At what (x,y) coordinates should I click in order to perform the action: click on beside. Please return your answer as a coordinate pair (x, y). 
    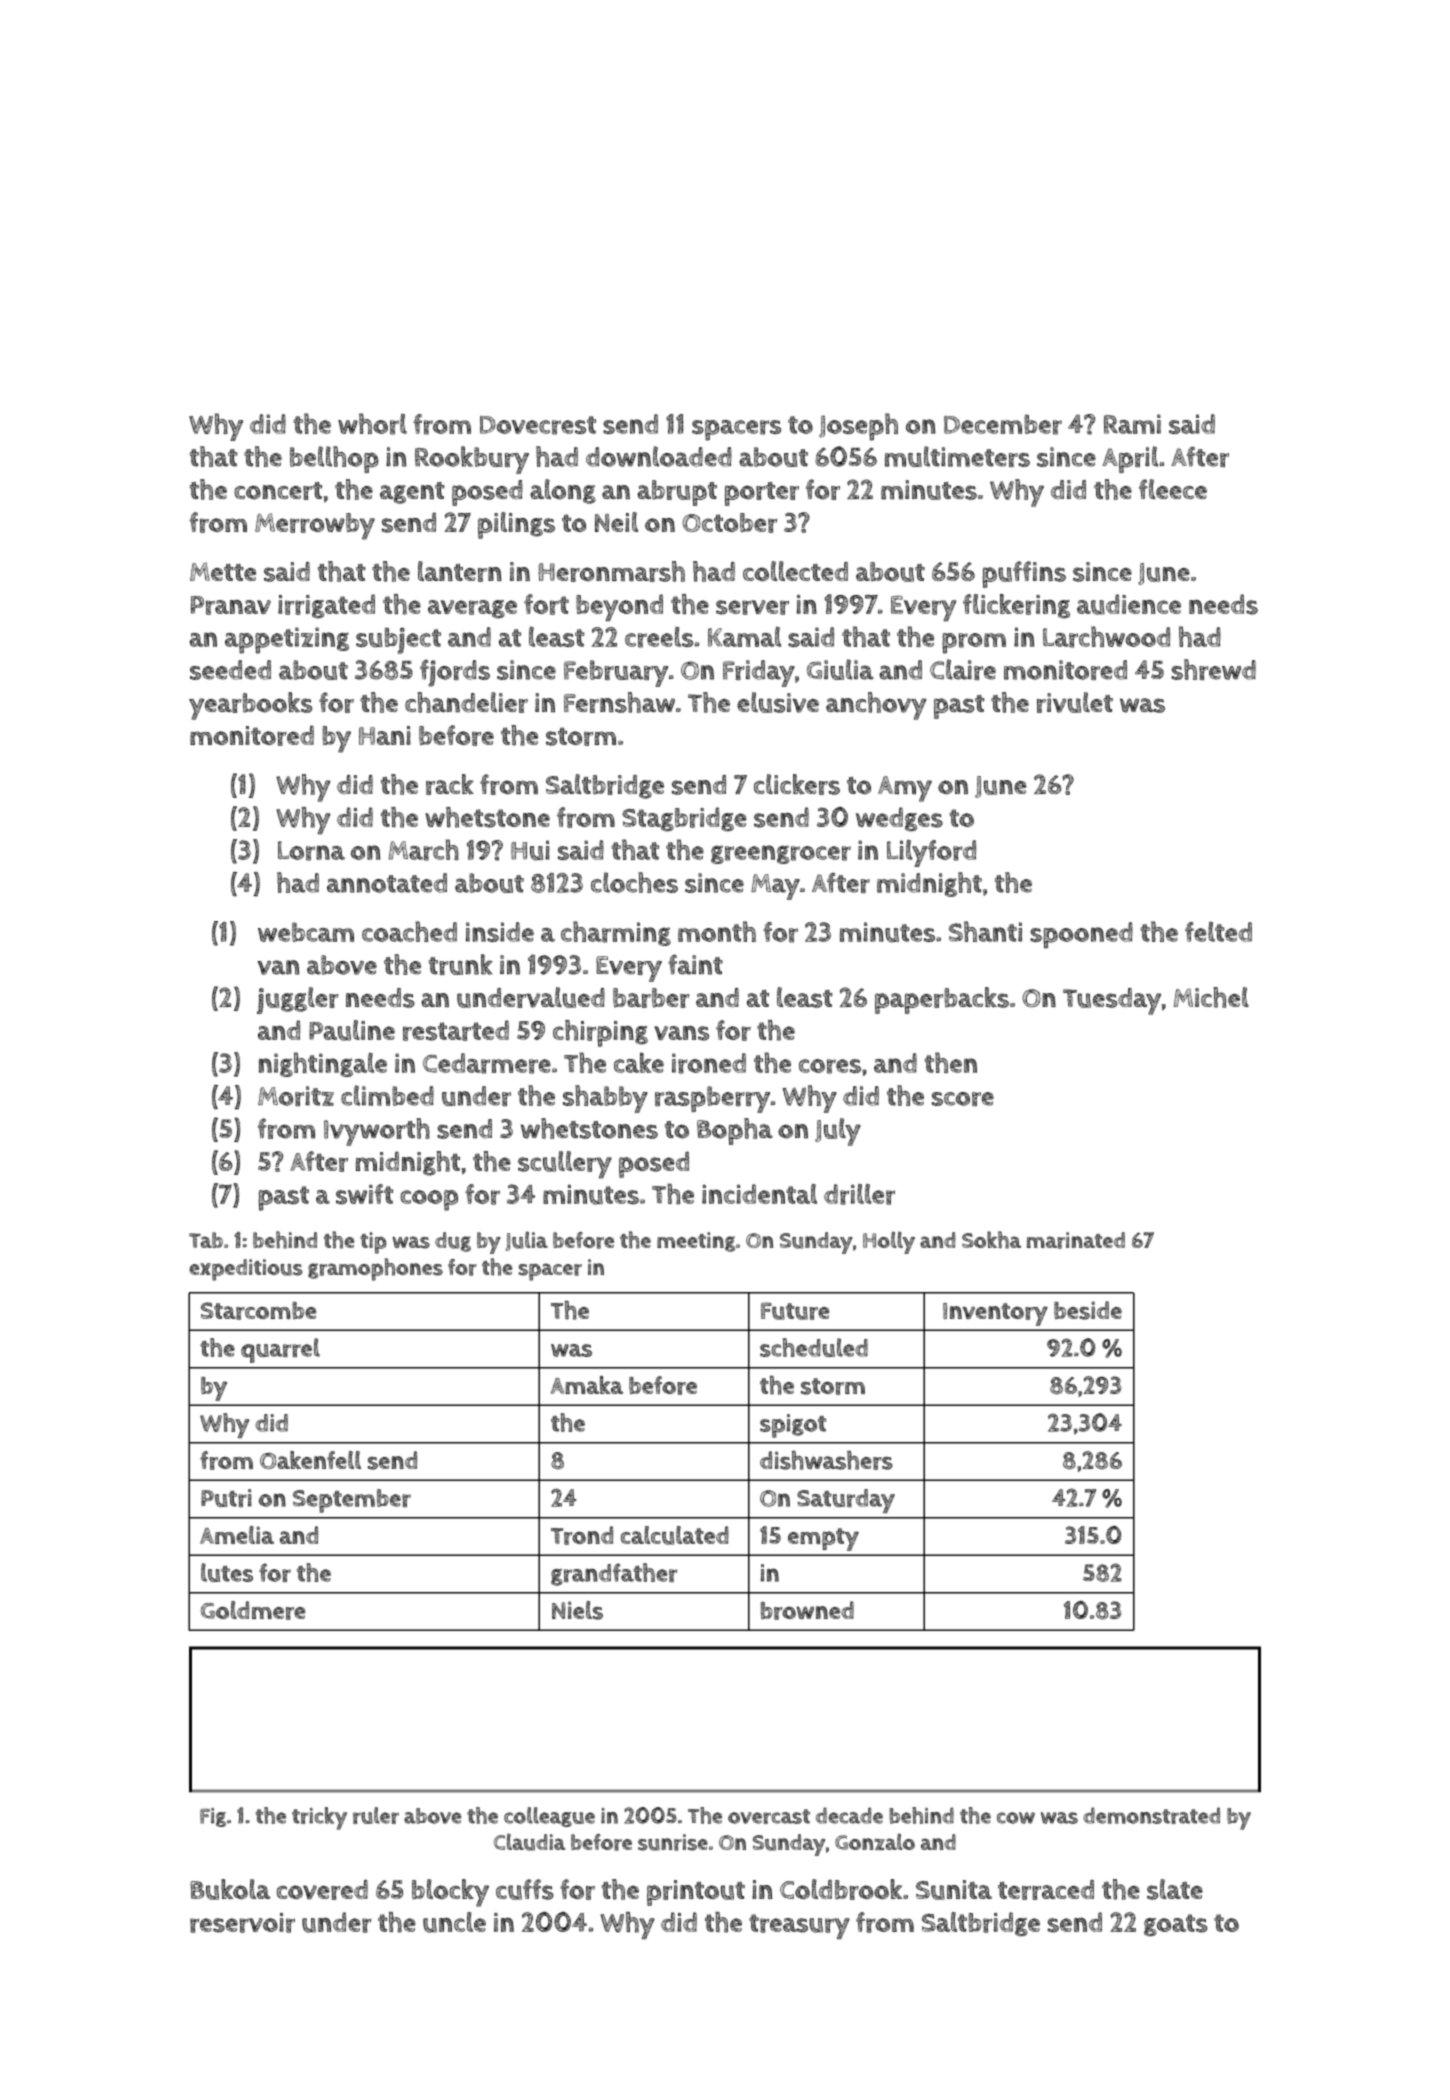
    Looking at the image, I should click on (1088, 1310).
